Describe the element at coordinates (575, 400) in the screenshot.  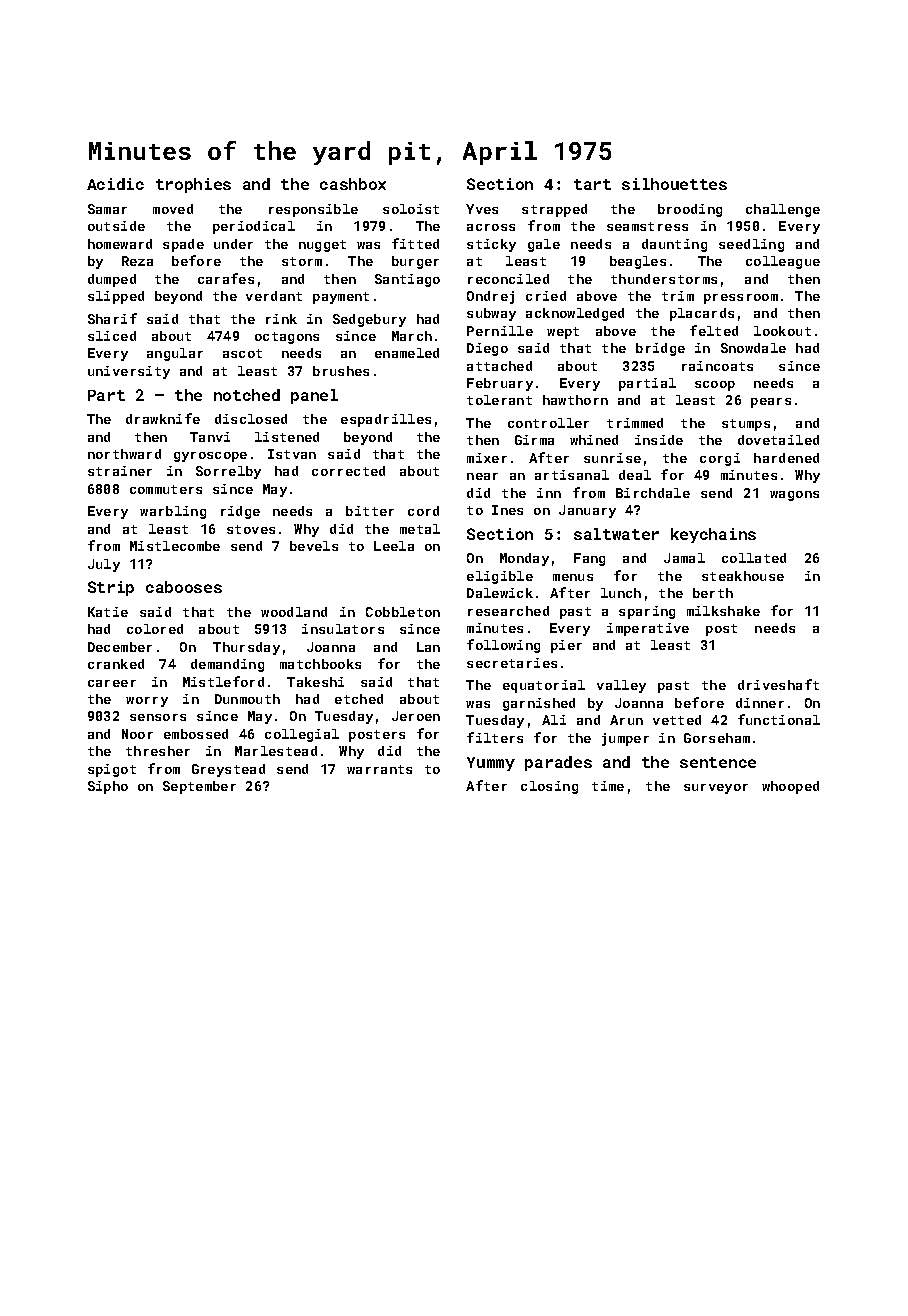
I see `hawthorn` at that location.
